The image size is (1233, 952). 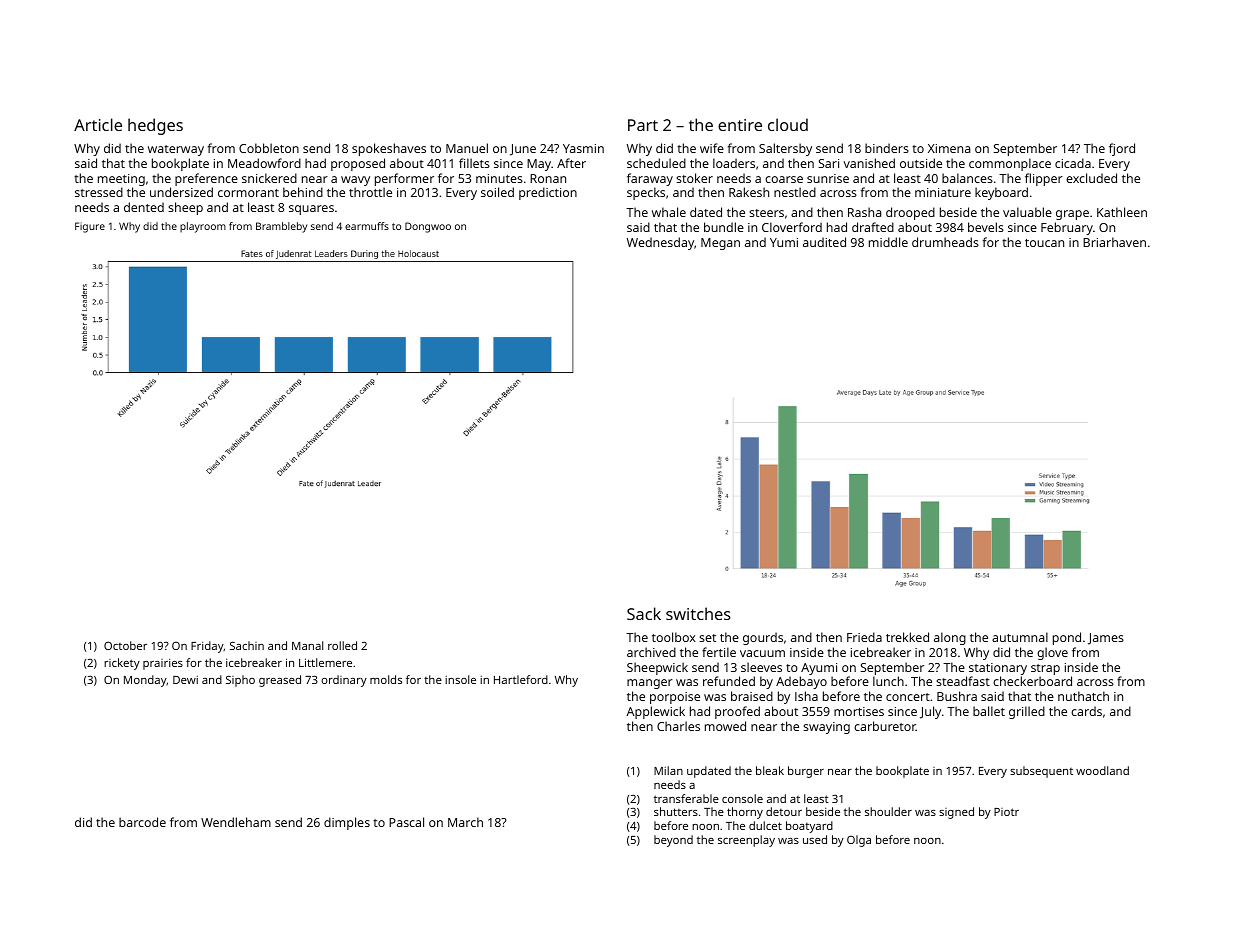 What do you see at coordinates (698, 613) in the screenshot?
I see `switches` at bounding box center [698, 613].
